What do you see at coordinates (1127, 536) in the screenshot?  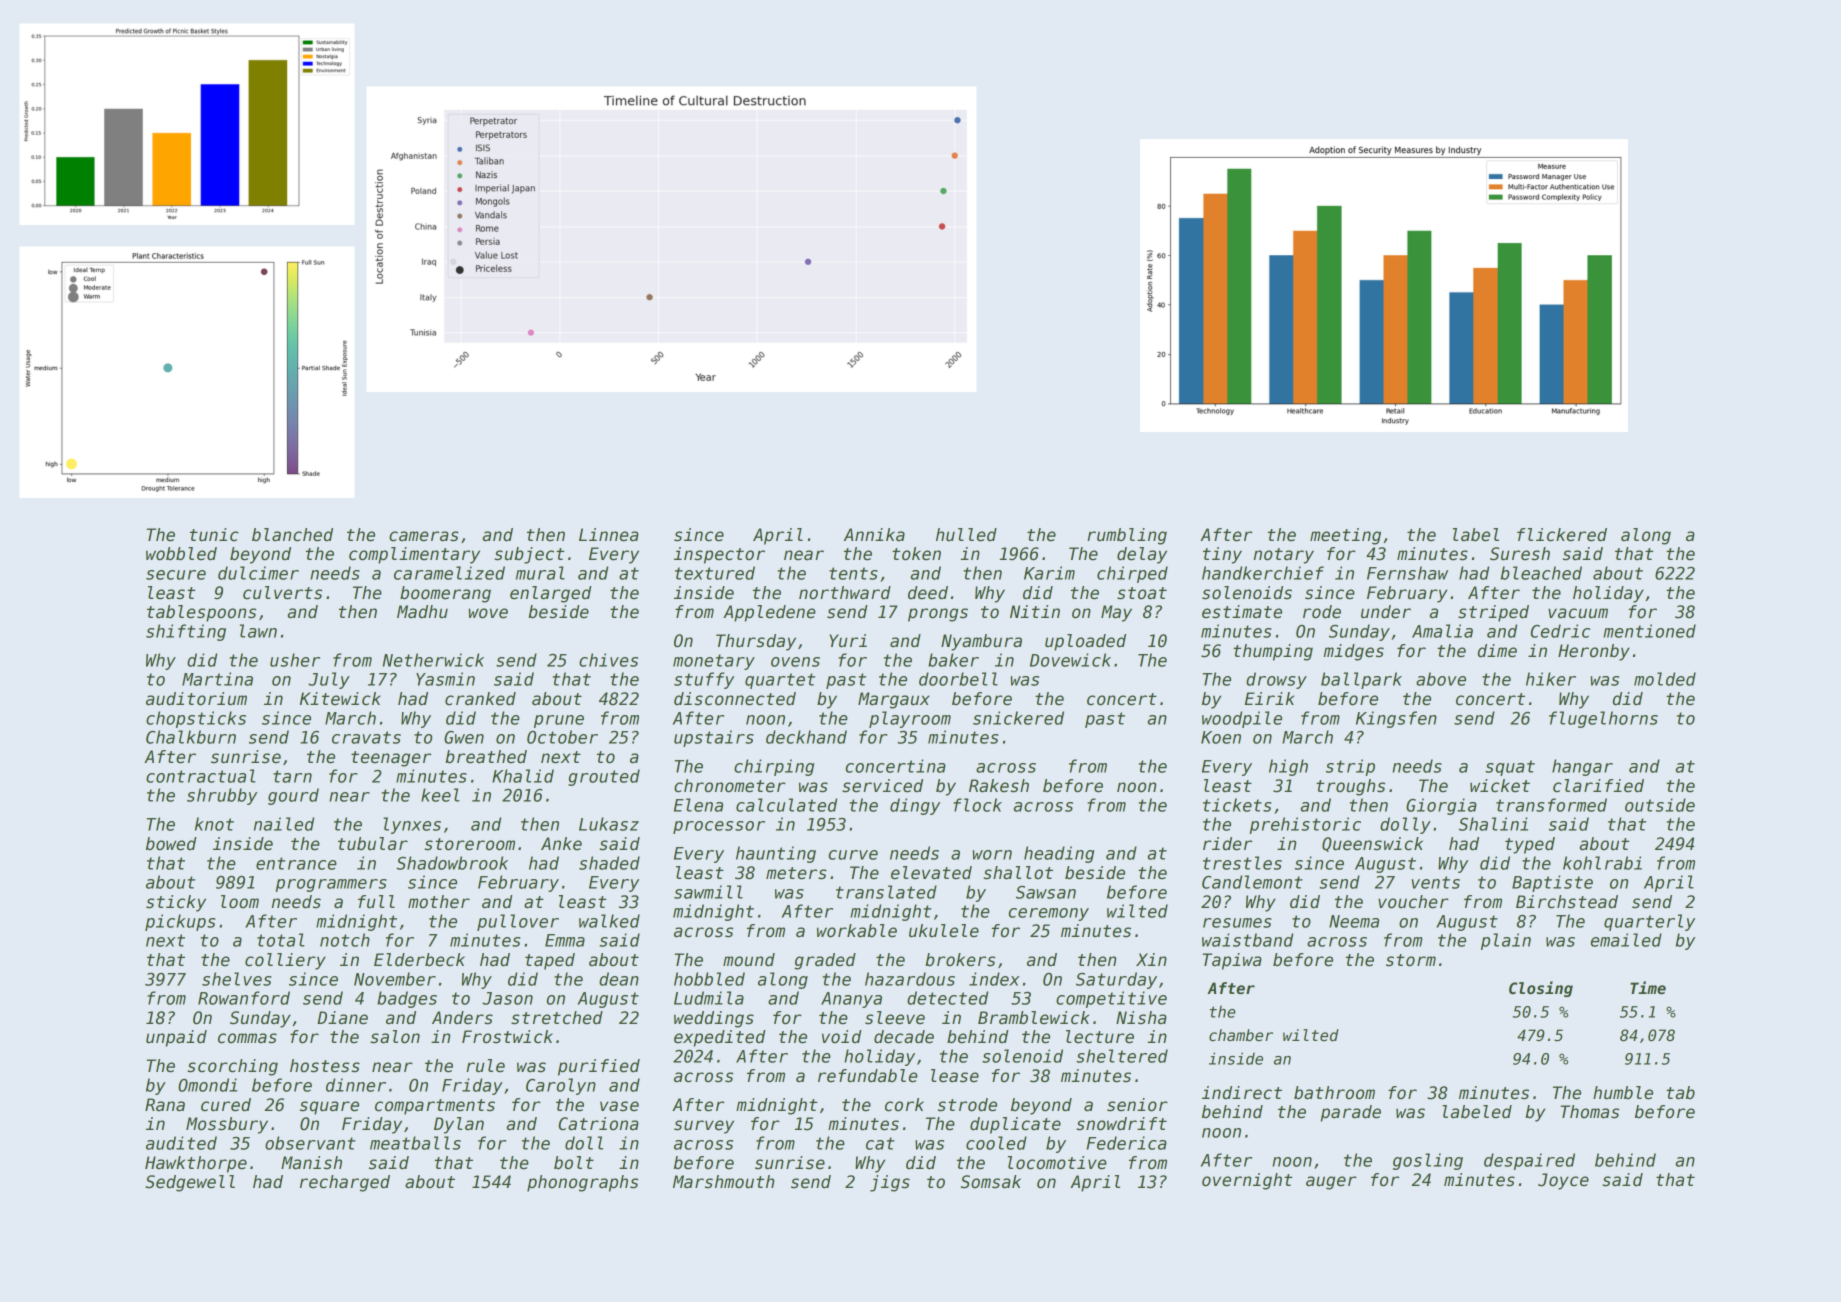 I see `rumbling` at bounding box center [1127, 536].
